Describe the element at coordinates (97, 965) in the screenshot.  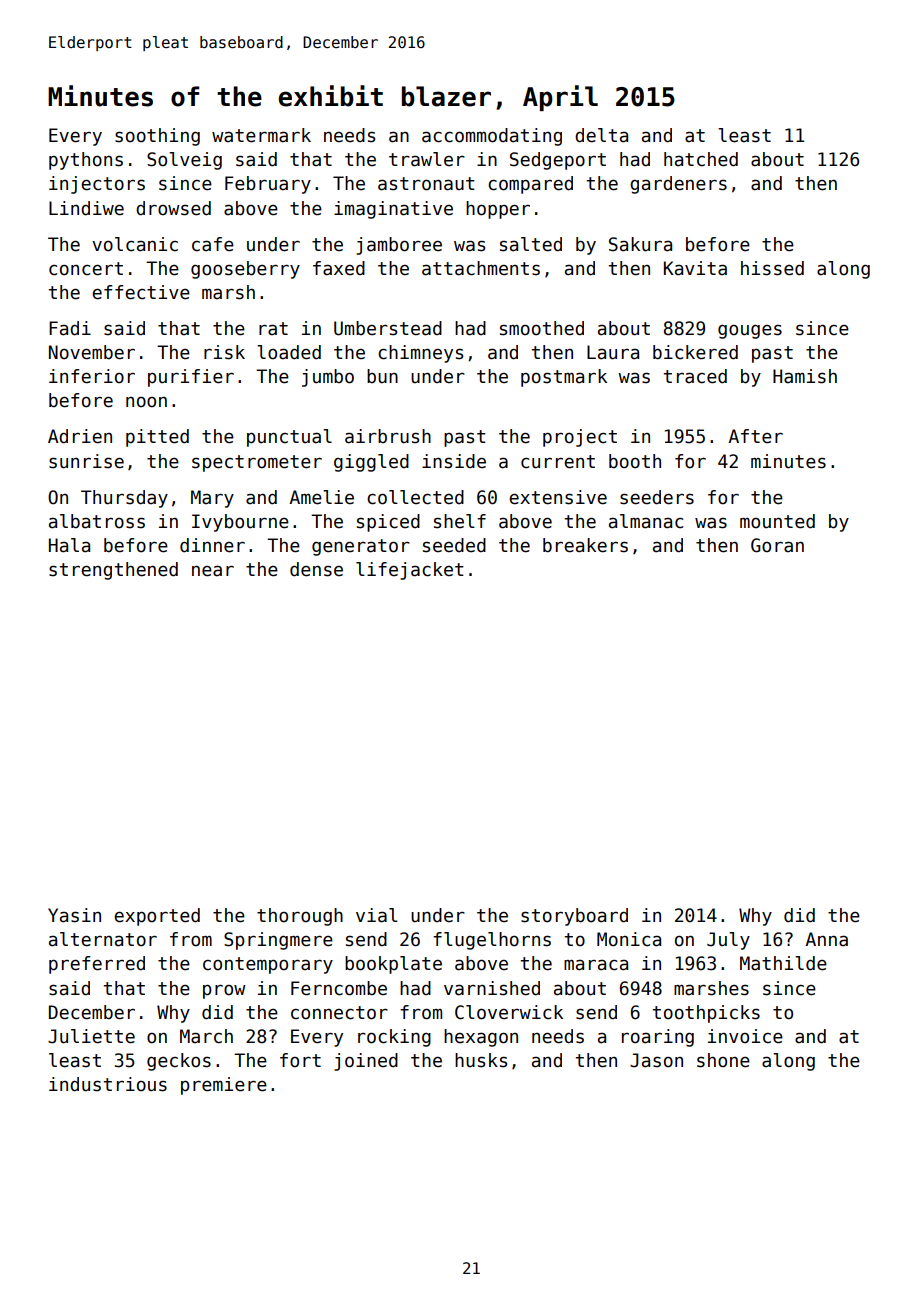
I see `preferred` at that location.
